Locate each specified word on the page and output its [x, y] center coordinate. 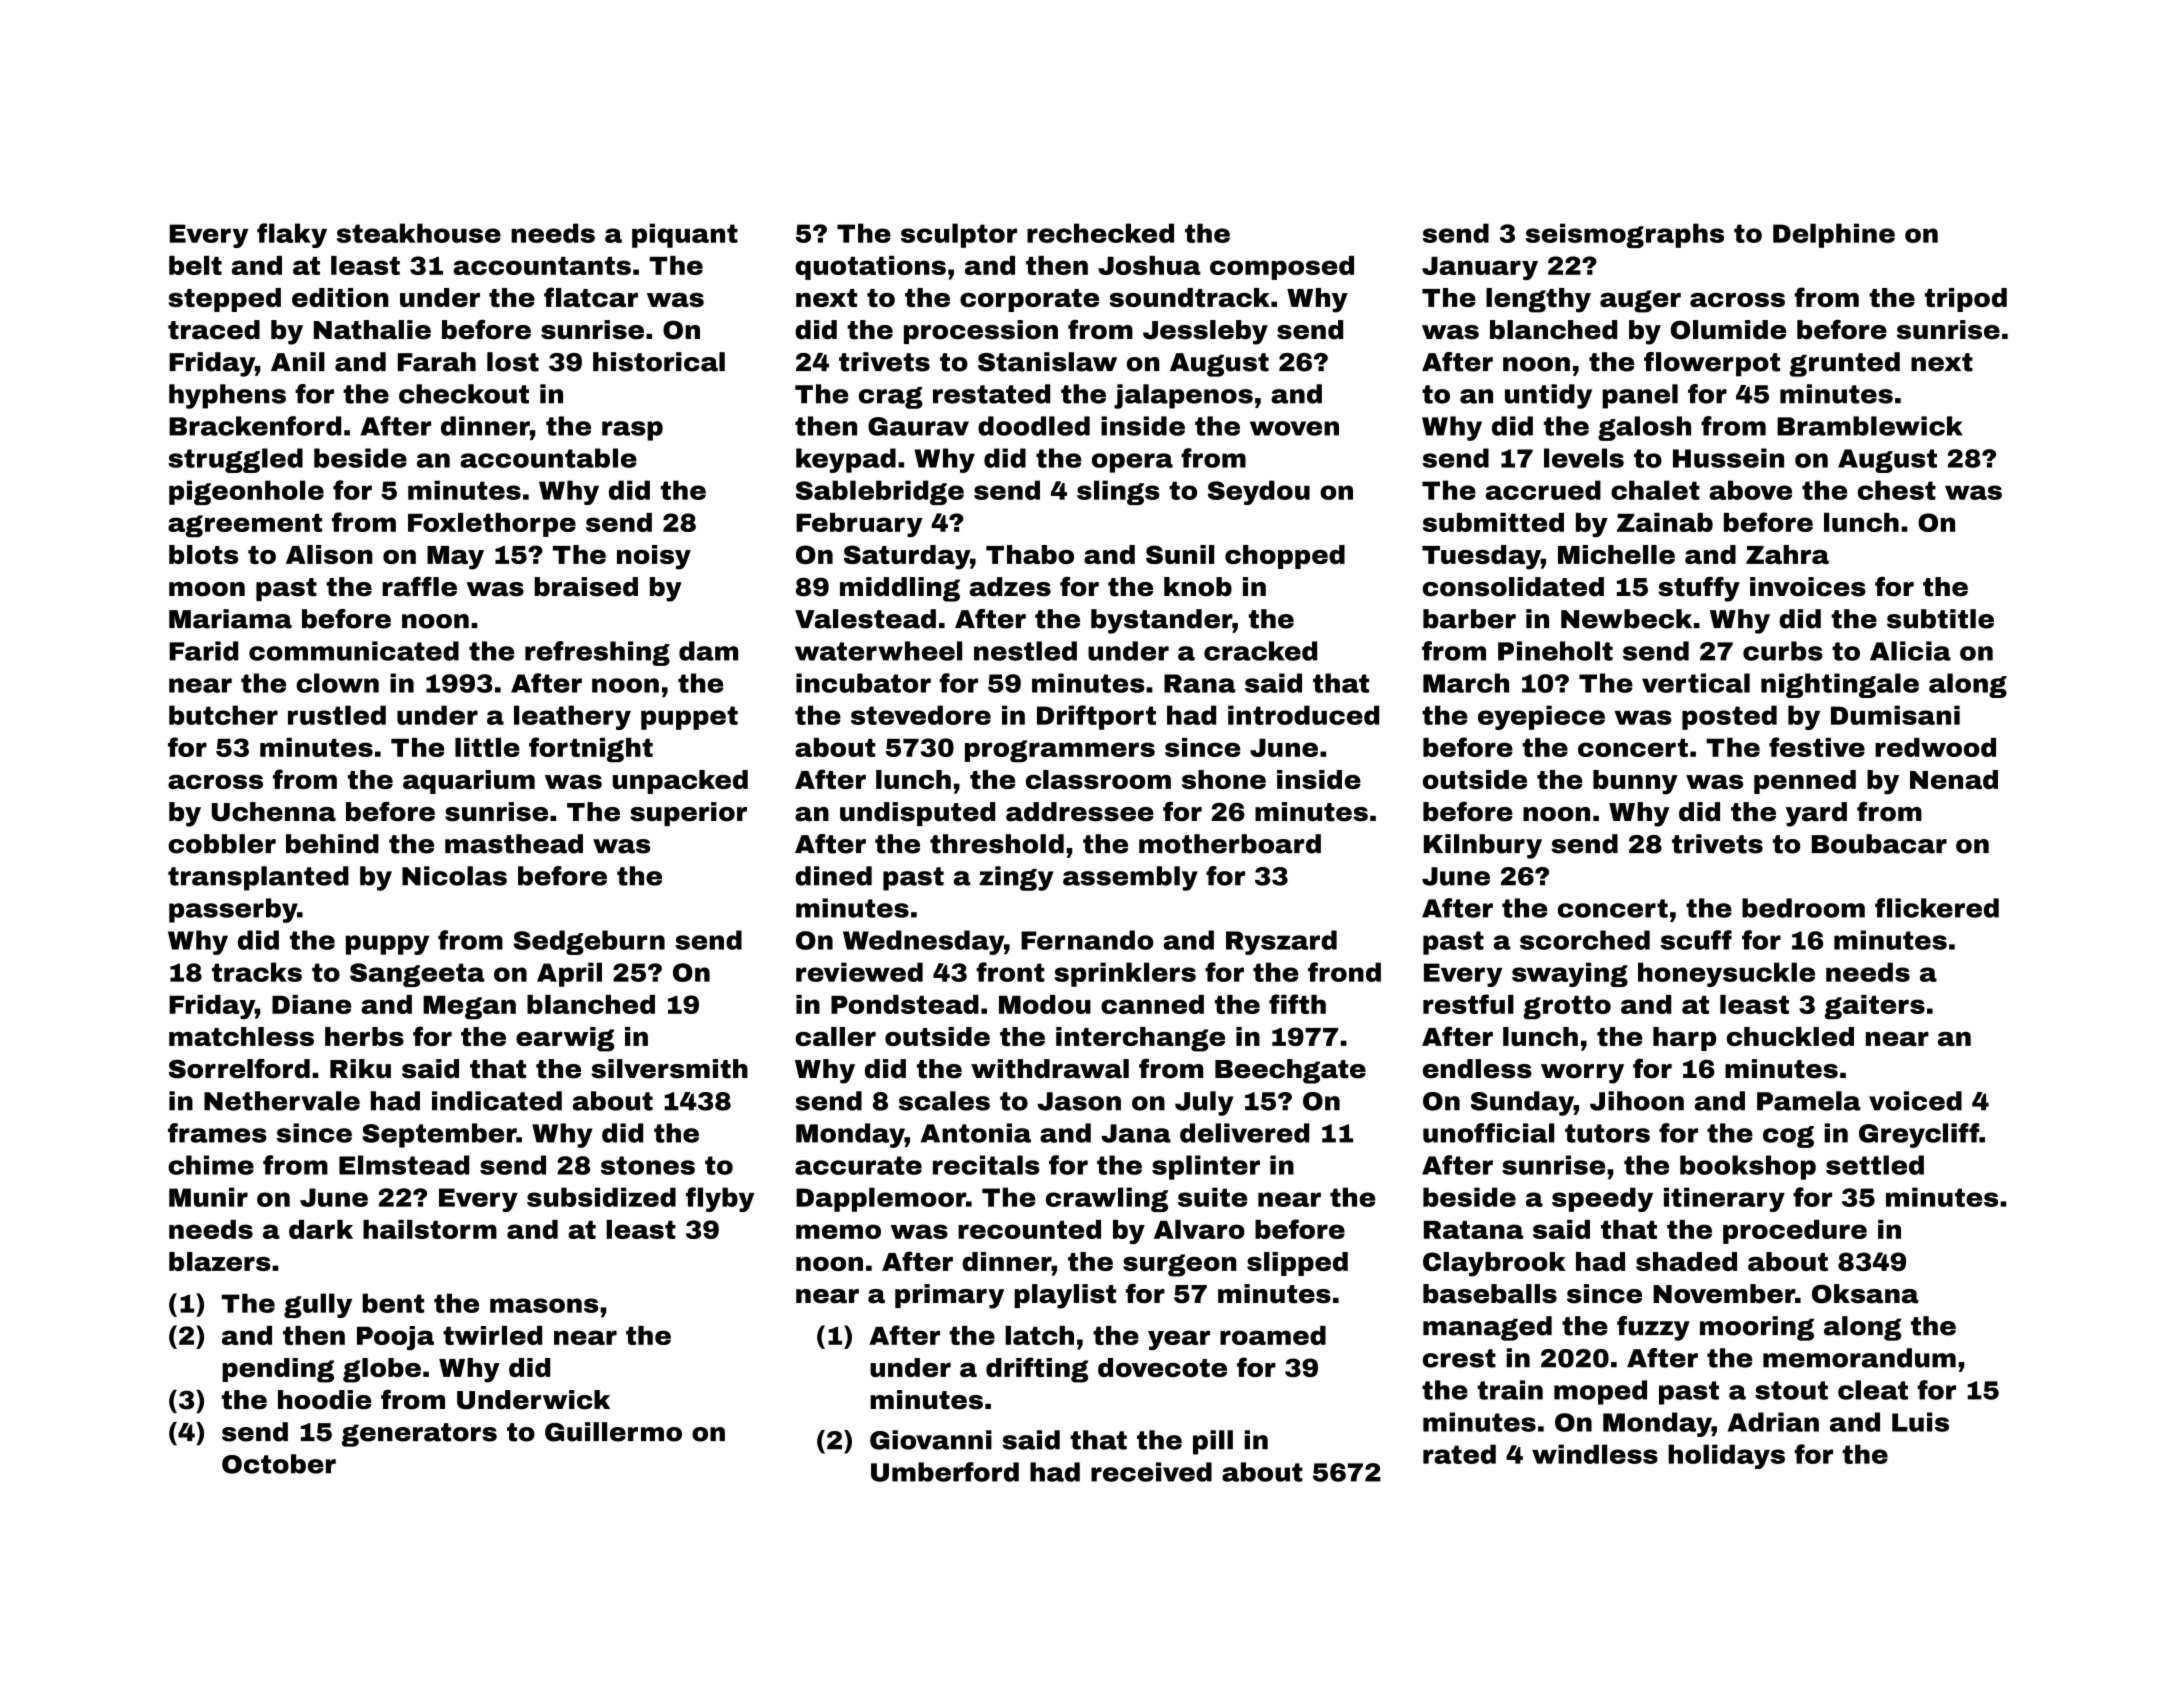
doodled [1034, 426]
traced [214, 330]
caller [835, 1036]
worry [1582, 1074]
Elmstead [404, 1165]
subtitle [1940, 619]
